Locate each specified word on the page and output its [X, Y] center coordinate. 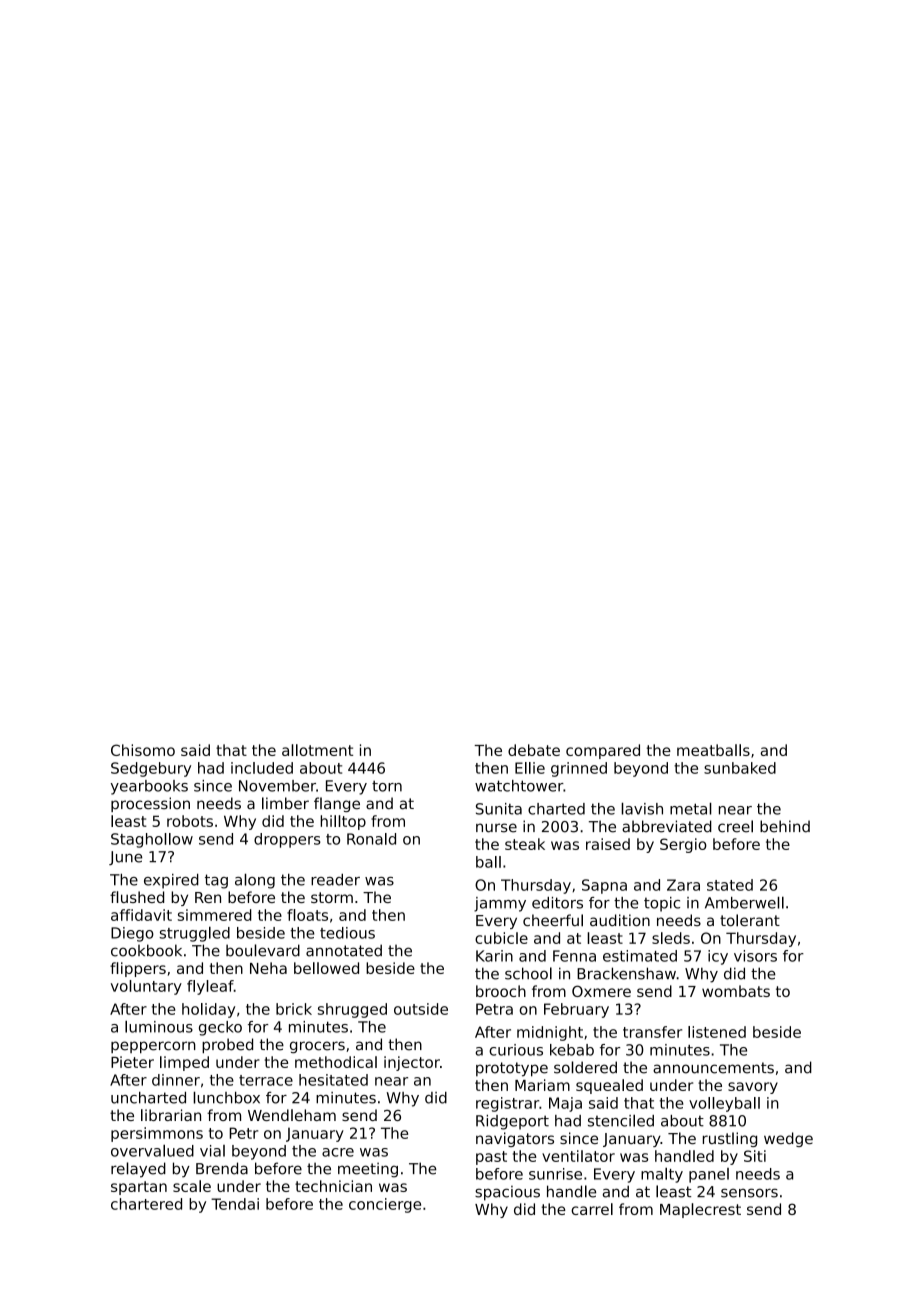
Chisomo [143, 750]
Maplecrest [700, 1210]
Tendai [235, 1204]
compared [603, 751]
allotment [317, 750]
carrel [592, 1209]
